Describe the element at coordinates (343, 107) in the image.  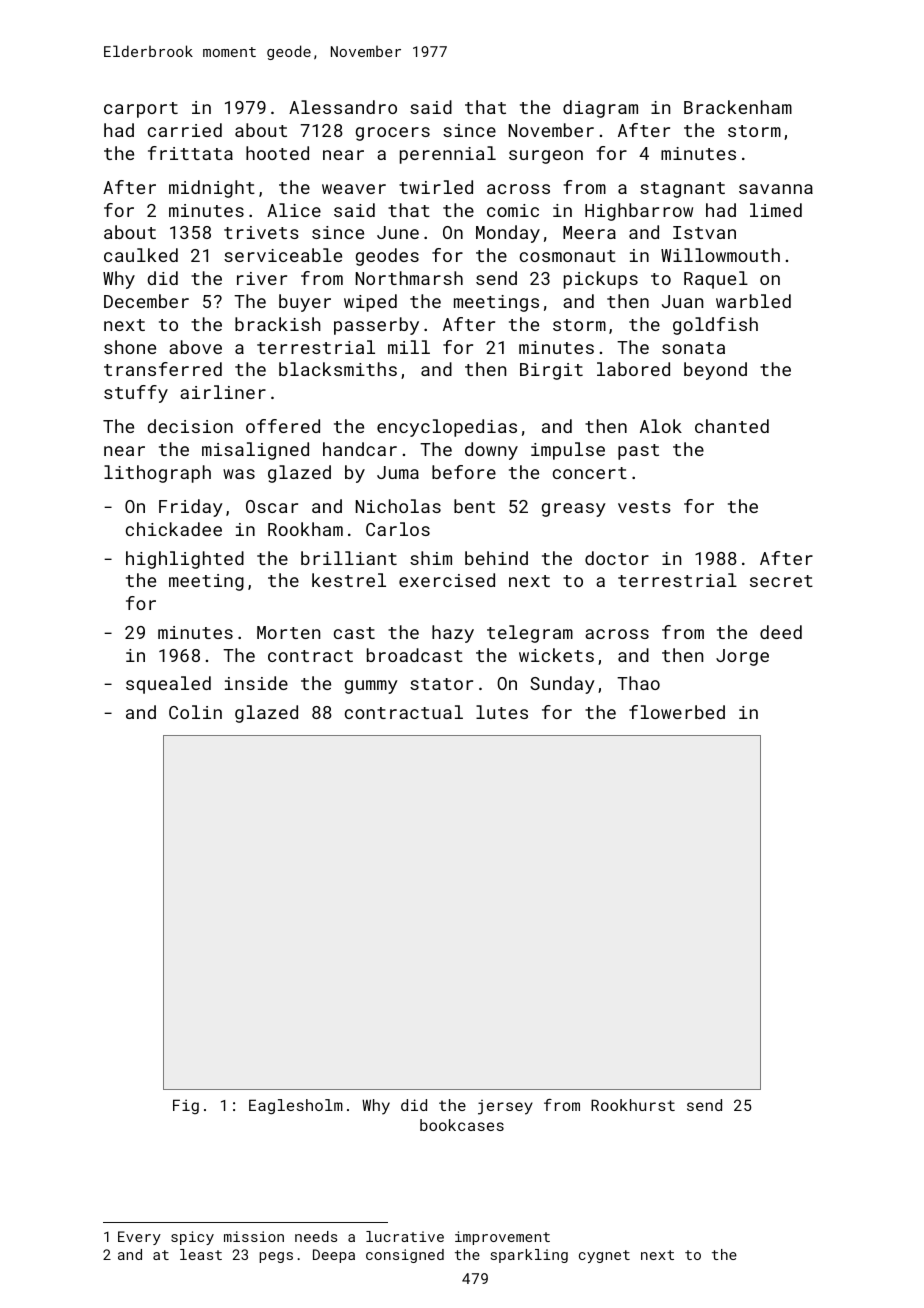
I see `Alessandro` at that location.
